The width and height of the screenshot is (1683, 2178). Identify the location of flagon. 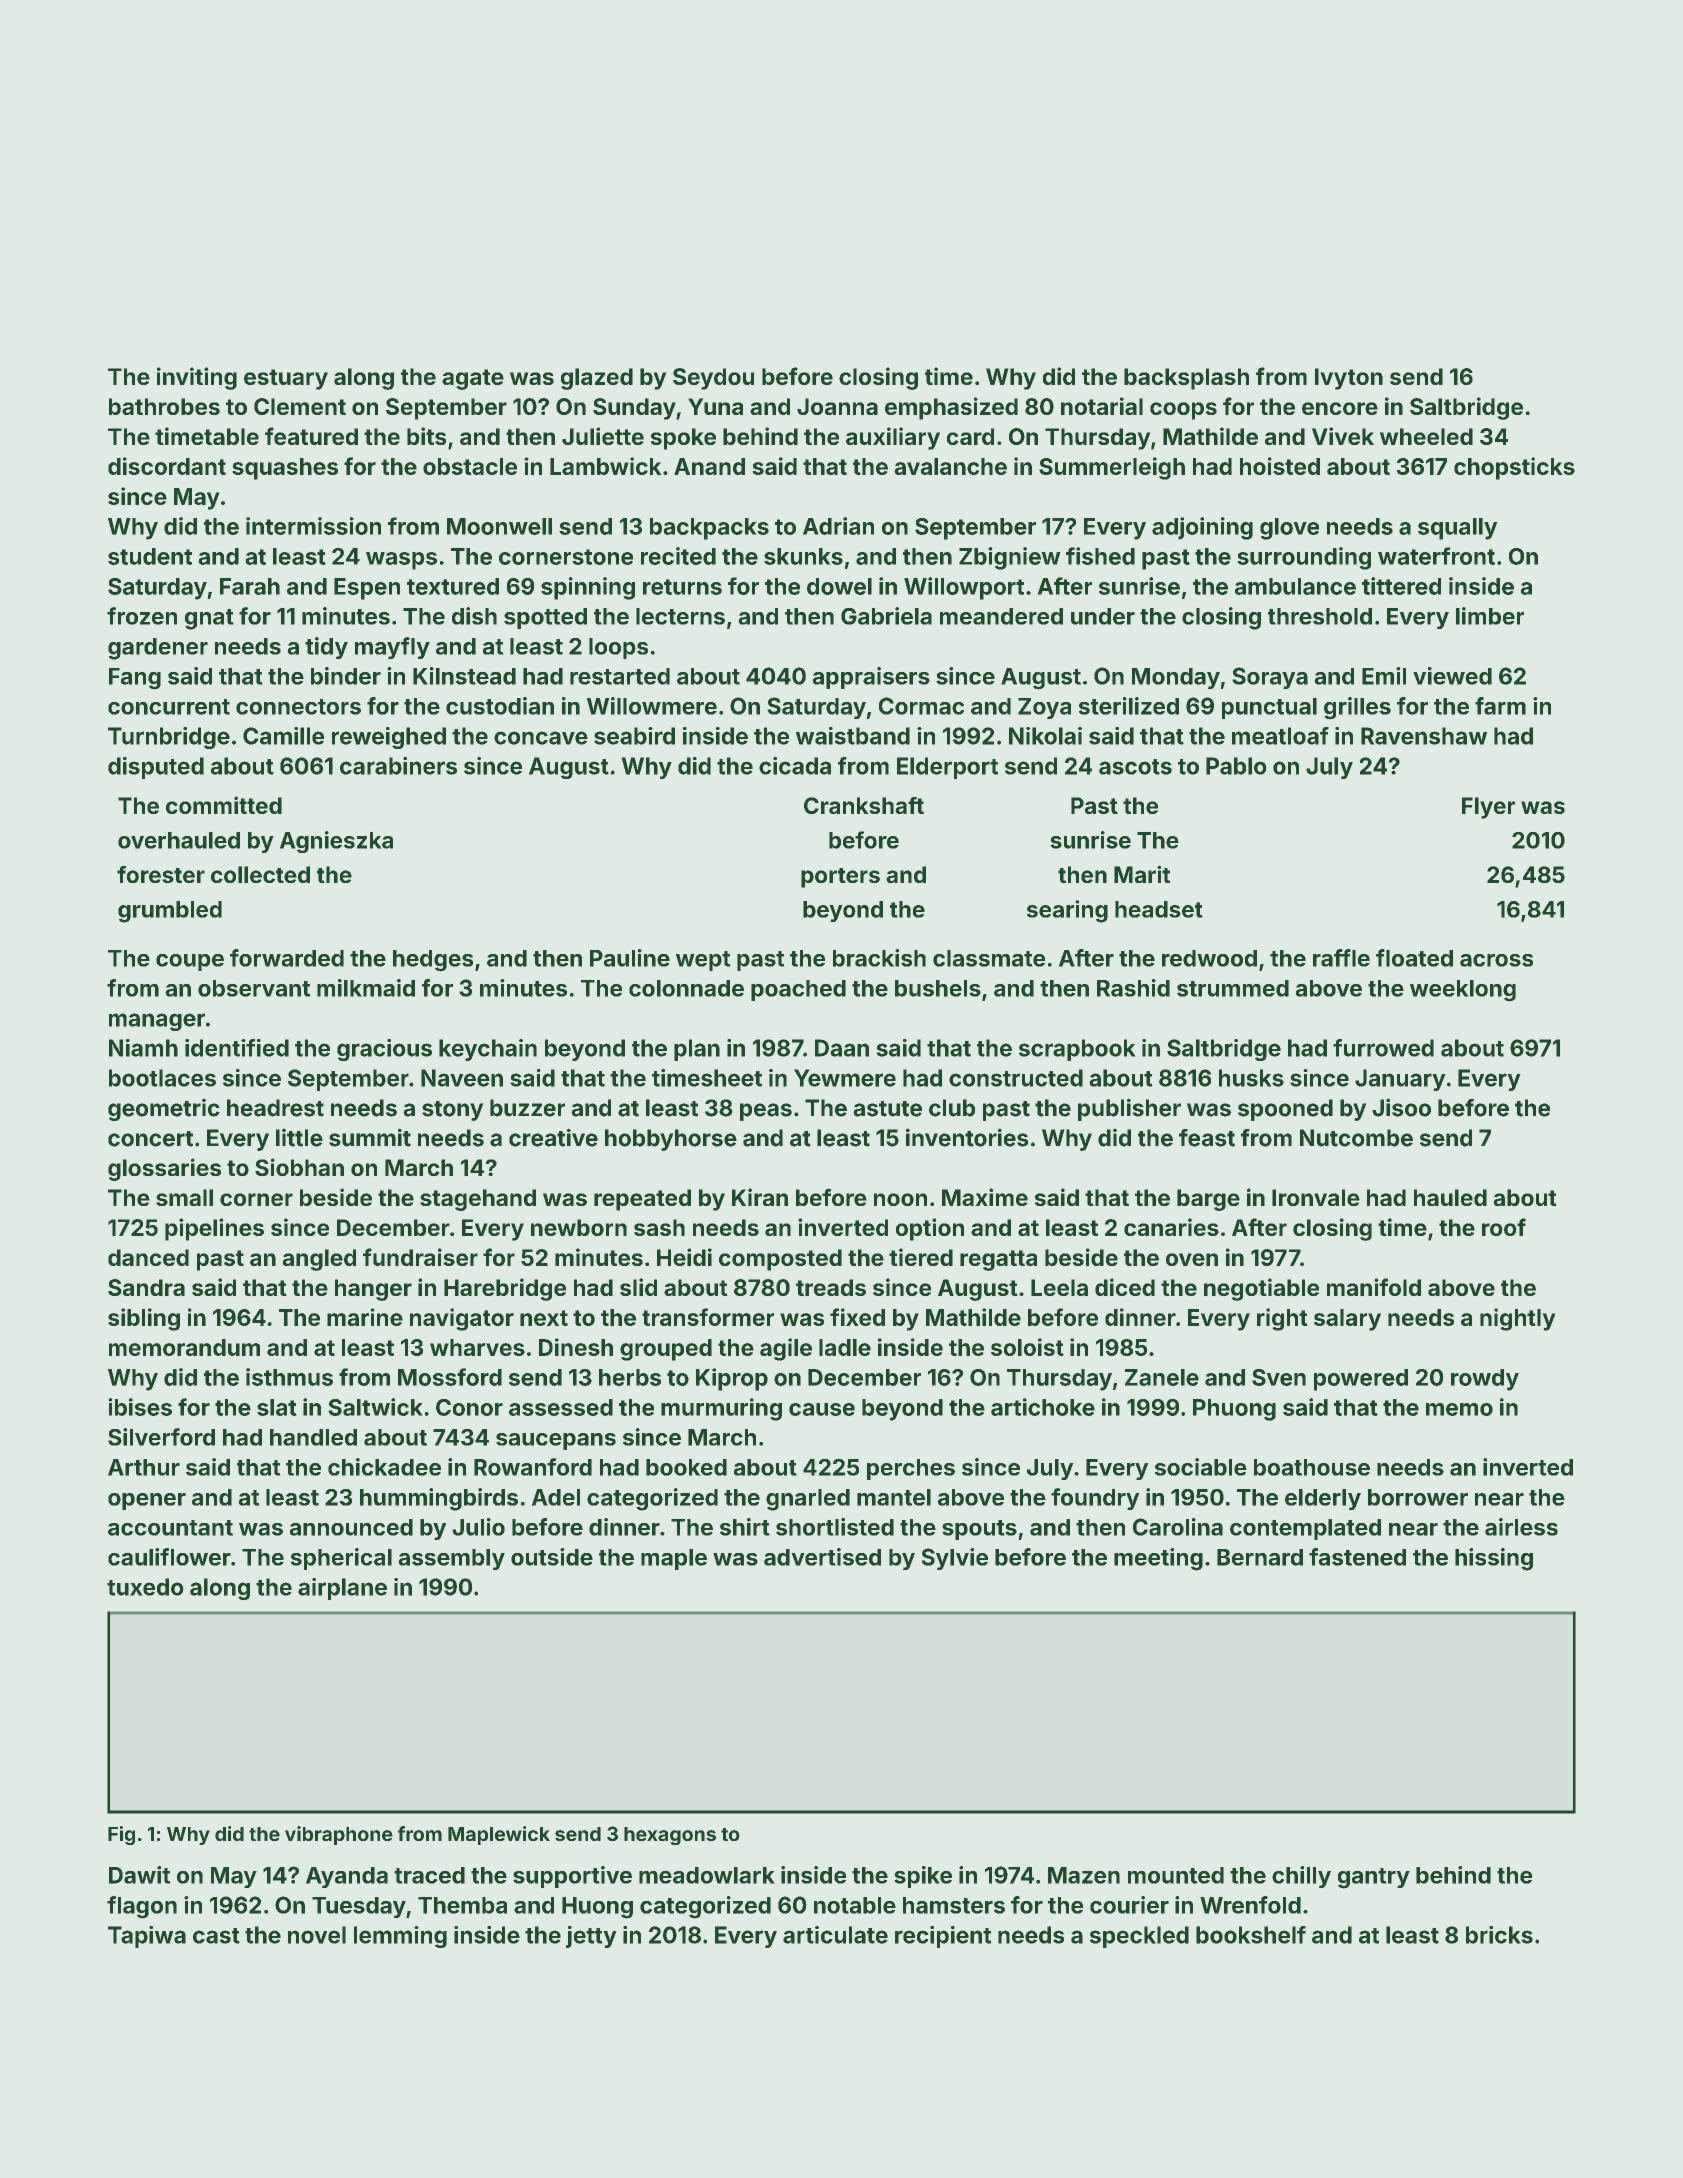
(142, 1907).
